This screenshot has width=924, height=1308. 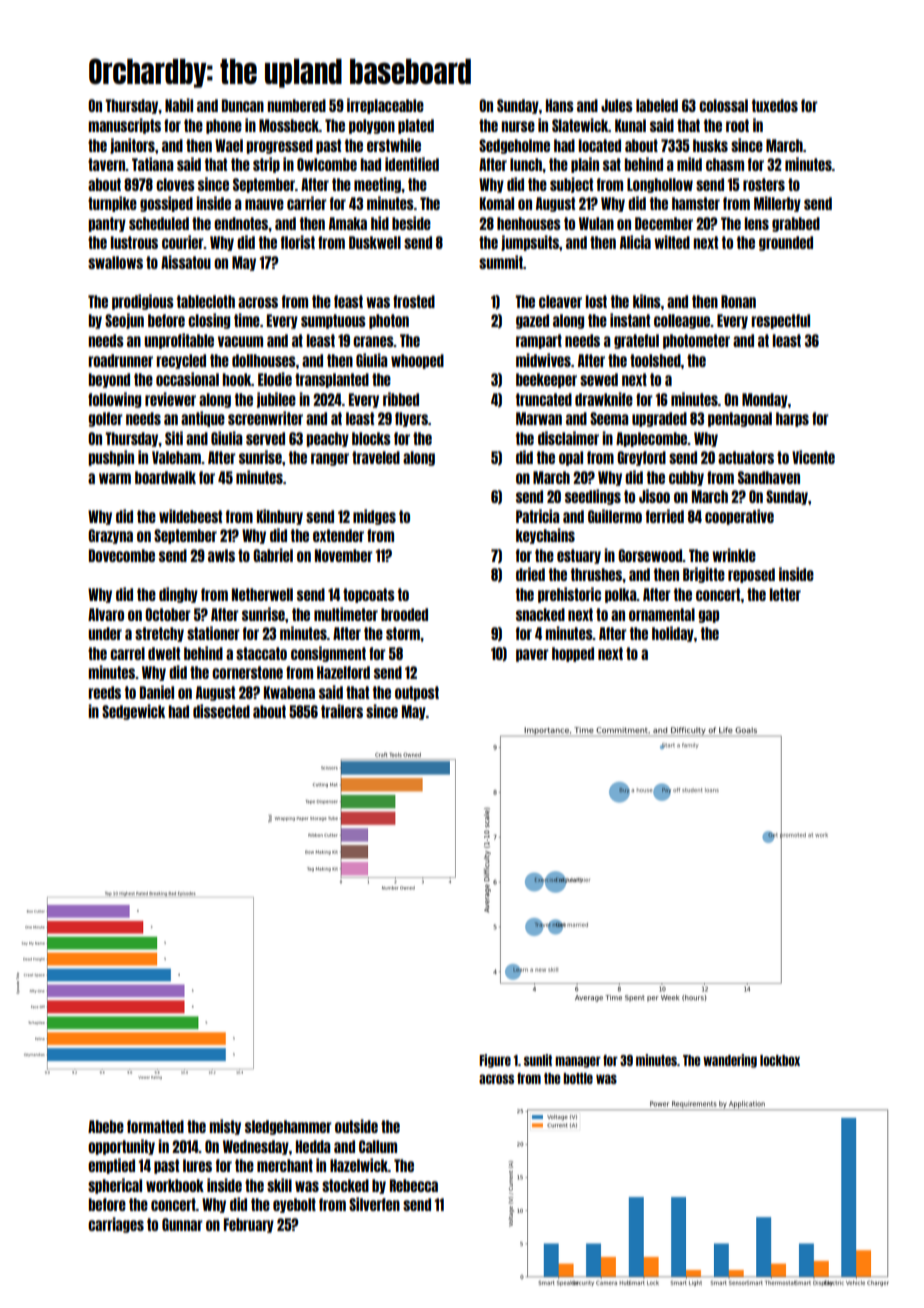 I want to click on Patricia, so click(x=537, y=516).
